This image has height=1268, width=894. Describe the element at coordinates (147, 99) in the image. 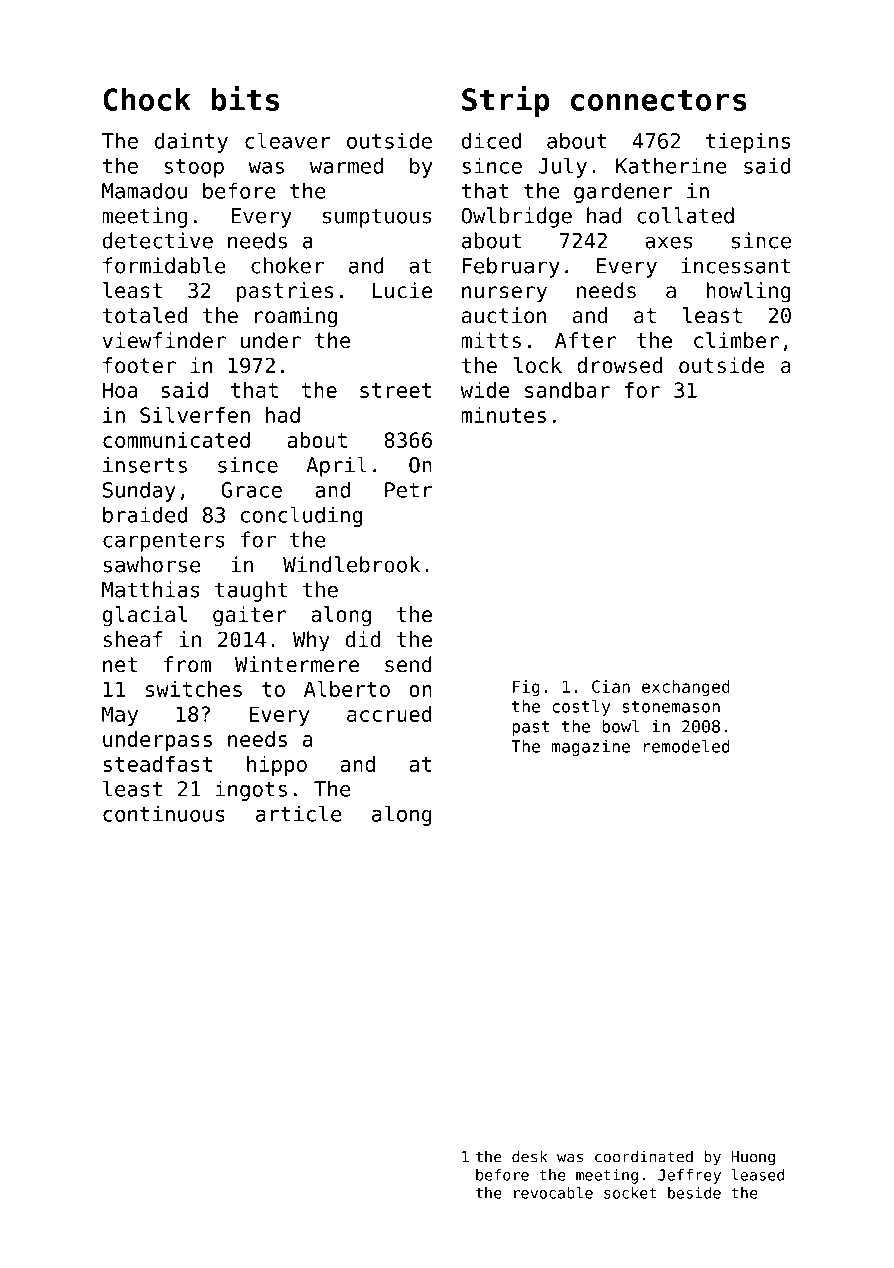

I see `Chock` at that location.
